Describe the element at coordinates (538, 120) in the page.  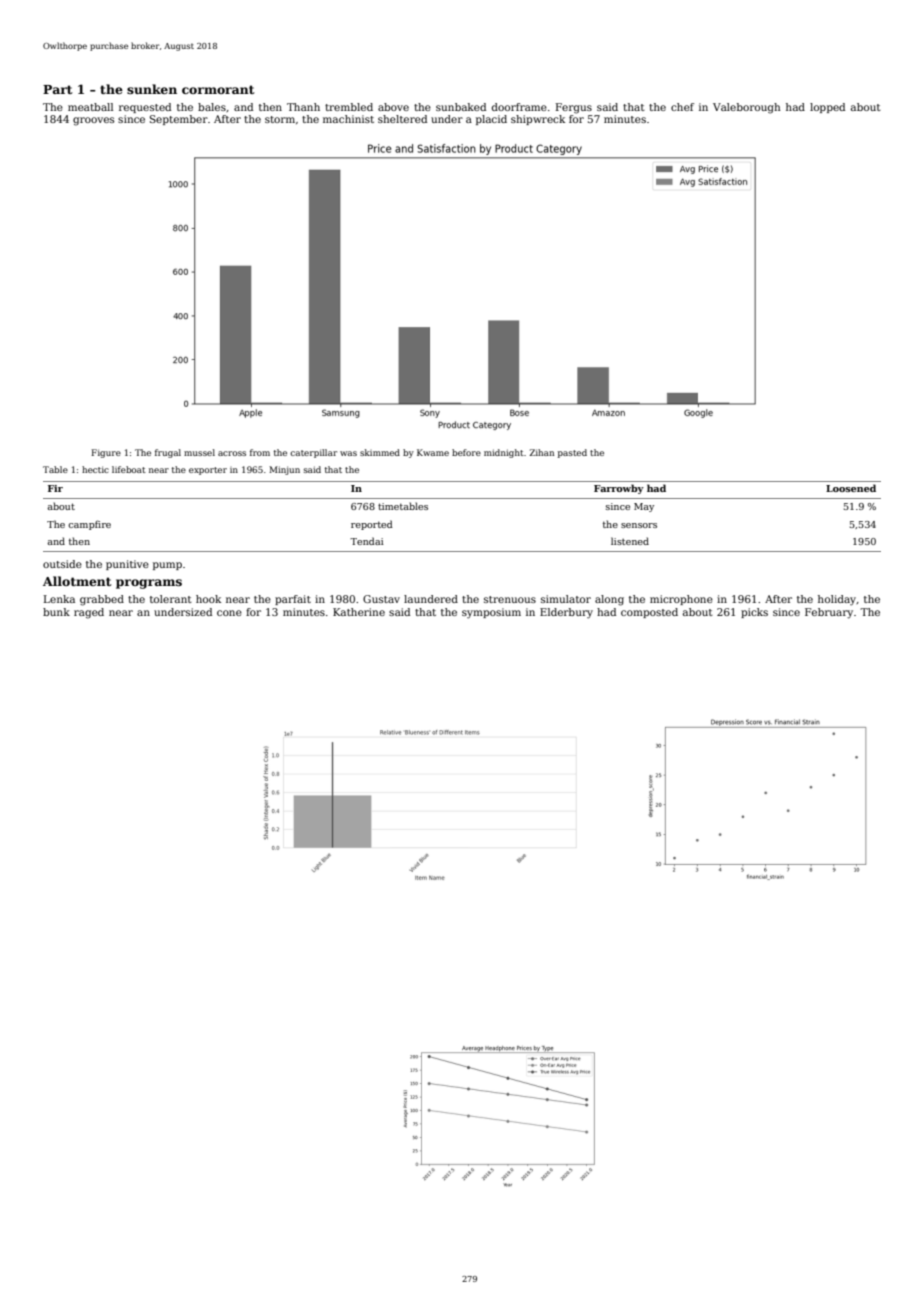
I see `shipwreck` at that location.
